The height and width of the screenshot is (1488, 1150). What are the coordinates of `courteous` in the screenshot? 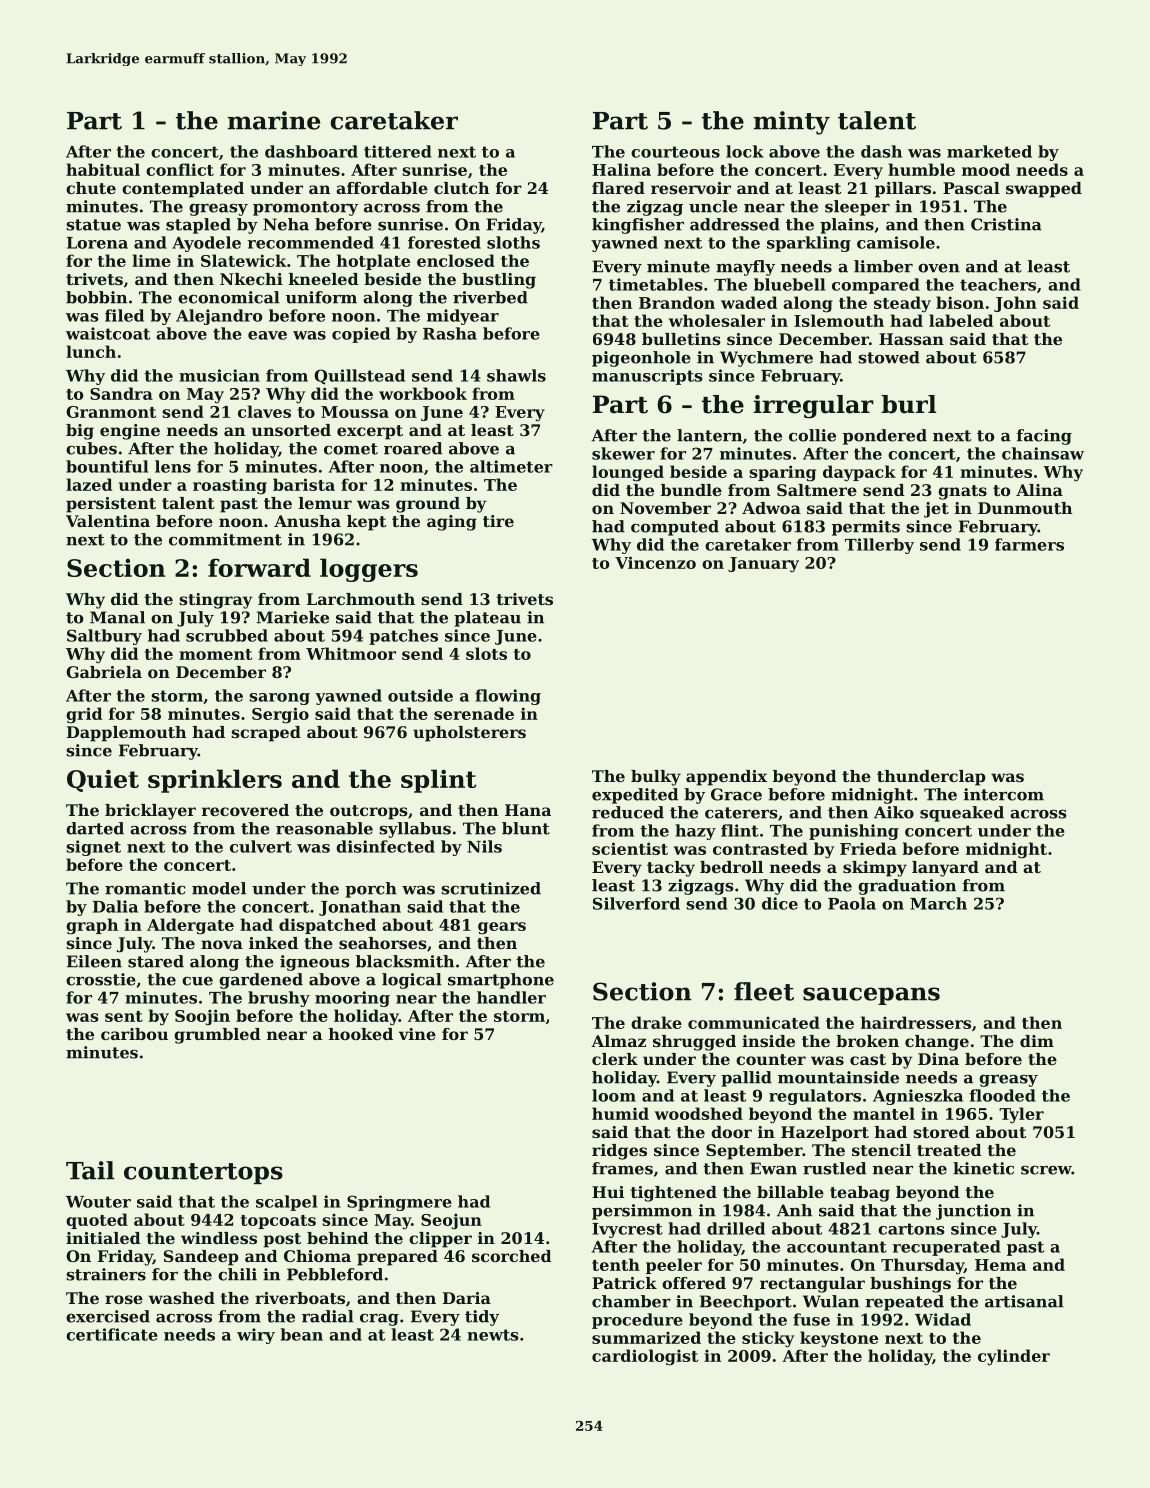 It's located at (675, 152).
